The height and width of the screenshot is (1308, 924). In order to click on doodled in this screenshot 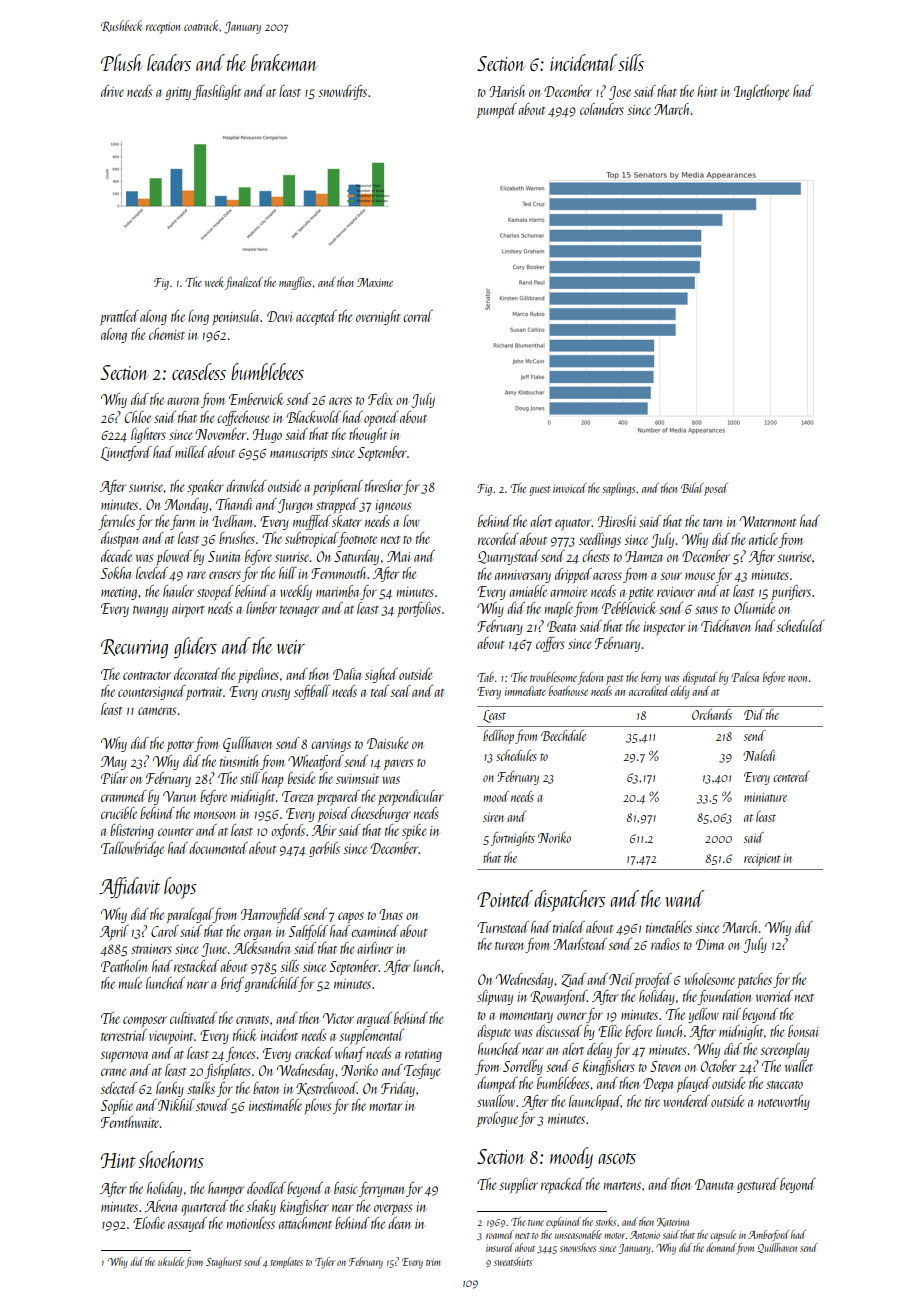, I will do `click(266, 1188)`.
